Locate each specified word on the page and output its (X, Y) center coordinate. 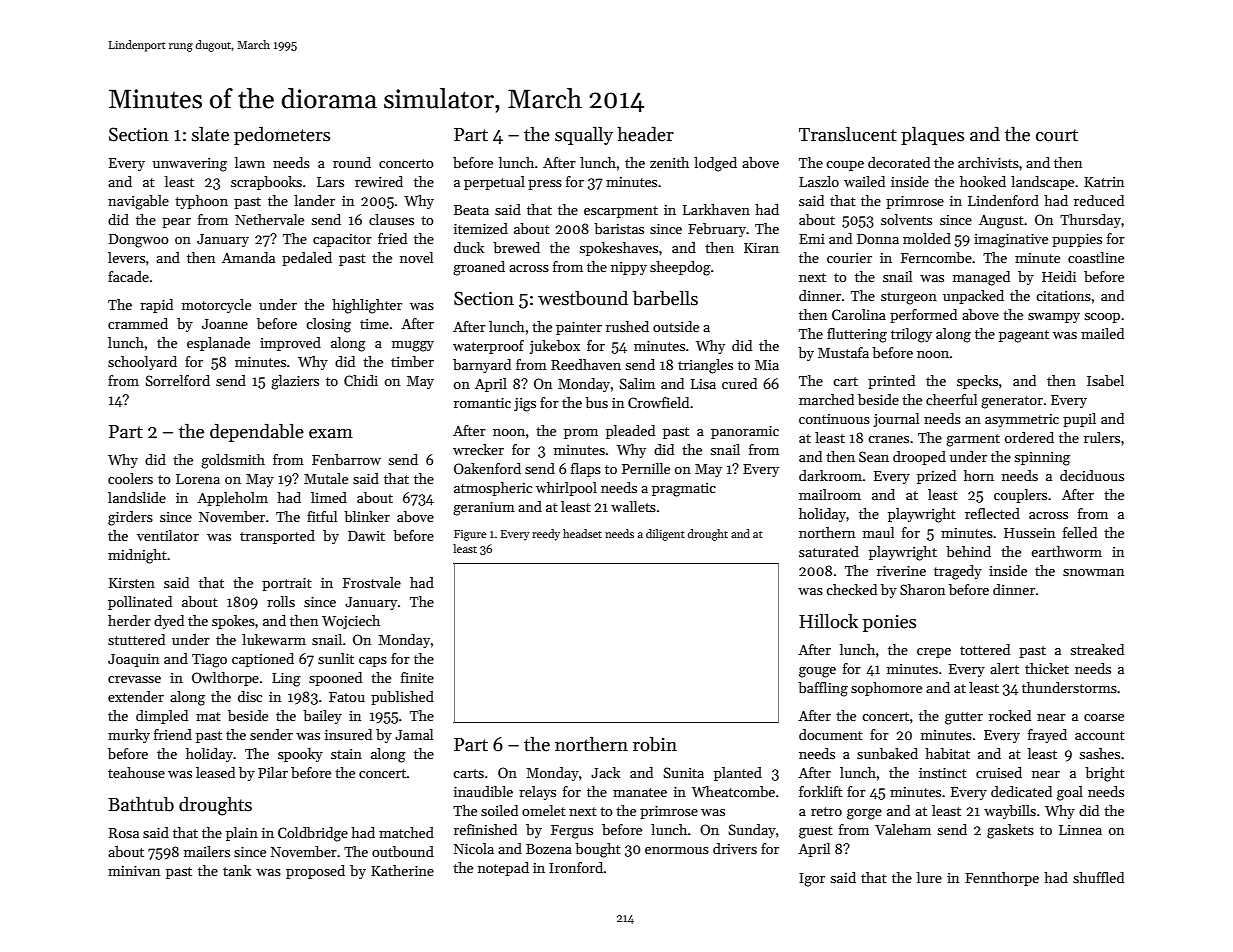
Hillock (828, 621)
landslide (137, 497)
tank (237, 870)
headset (582, 533)
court (1057, 135)
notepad (503, 869)
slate (210, 134)
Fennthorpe (1002, 879)
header (645, 134)
